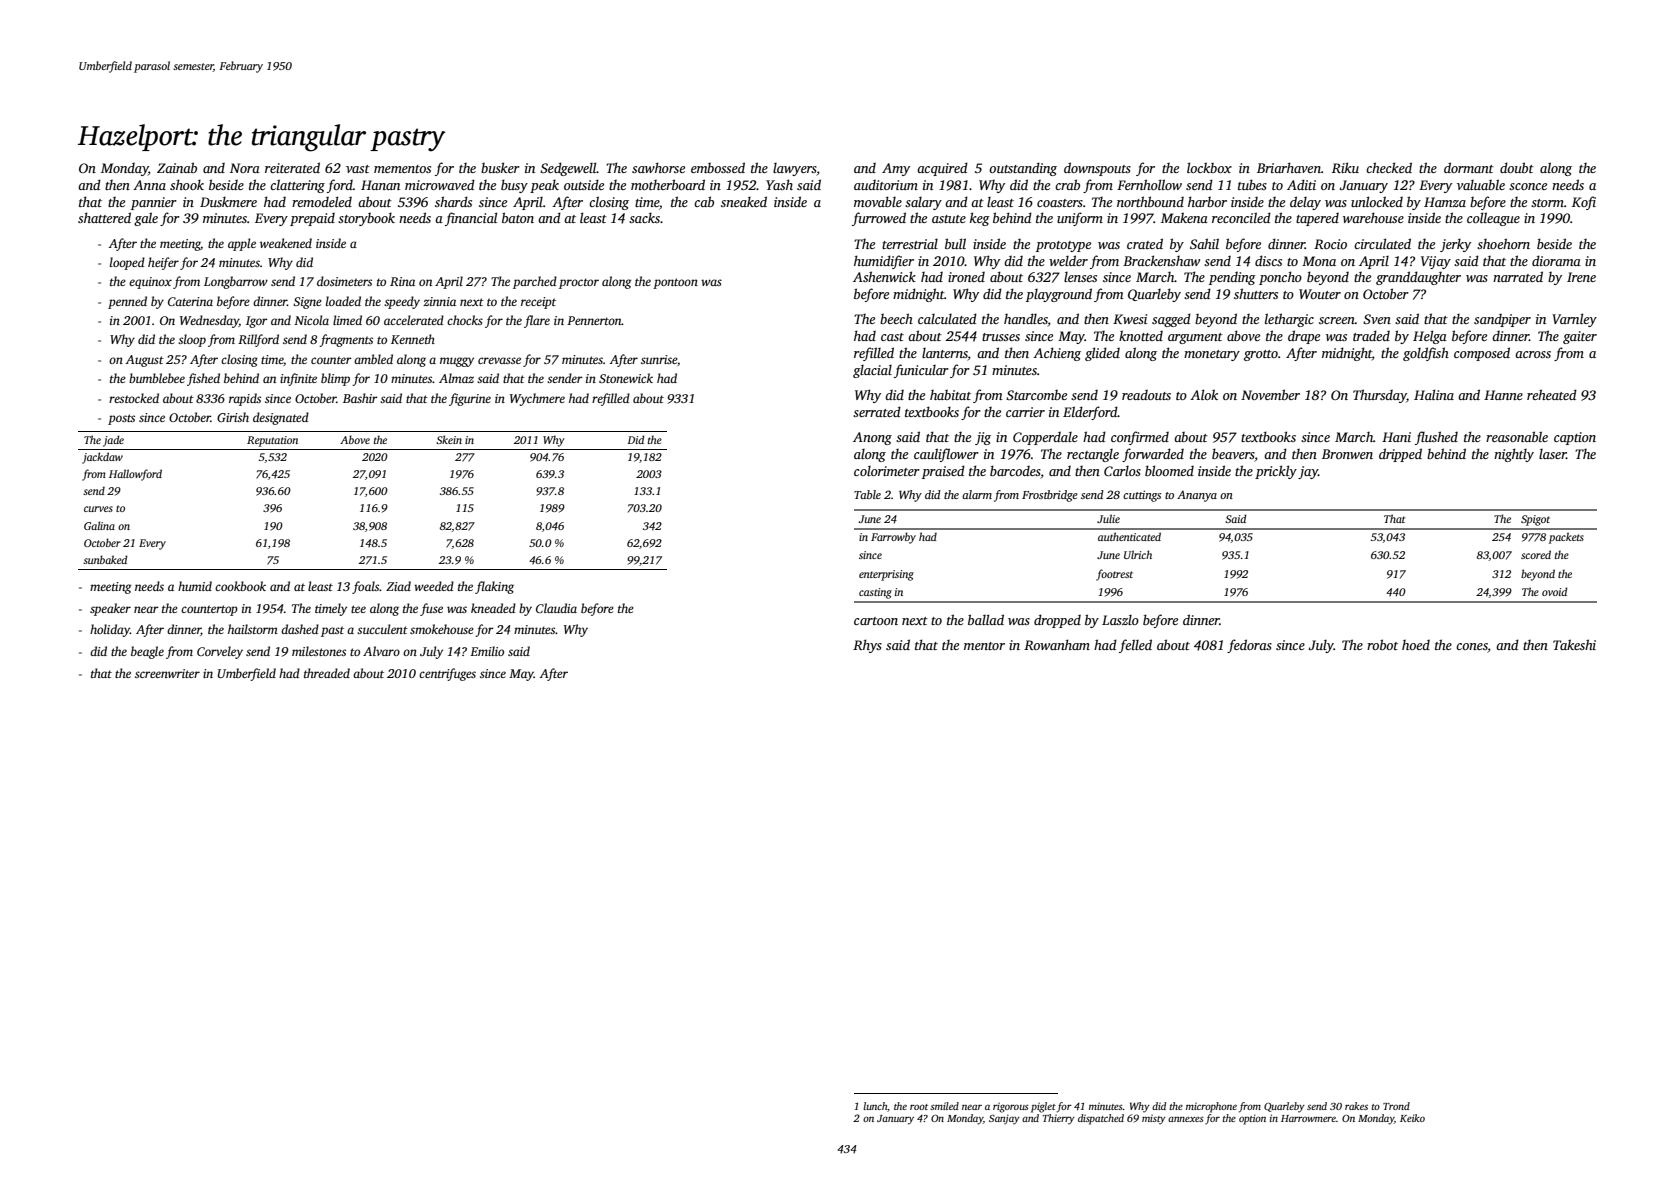  What do you see at coordinates (887, 471) in the screenshot?
I see `colorimeter` at bounding box center [887, 471].
